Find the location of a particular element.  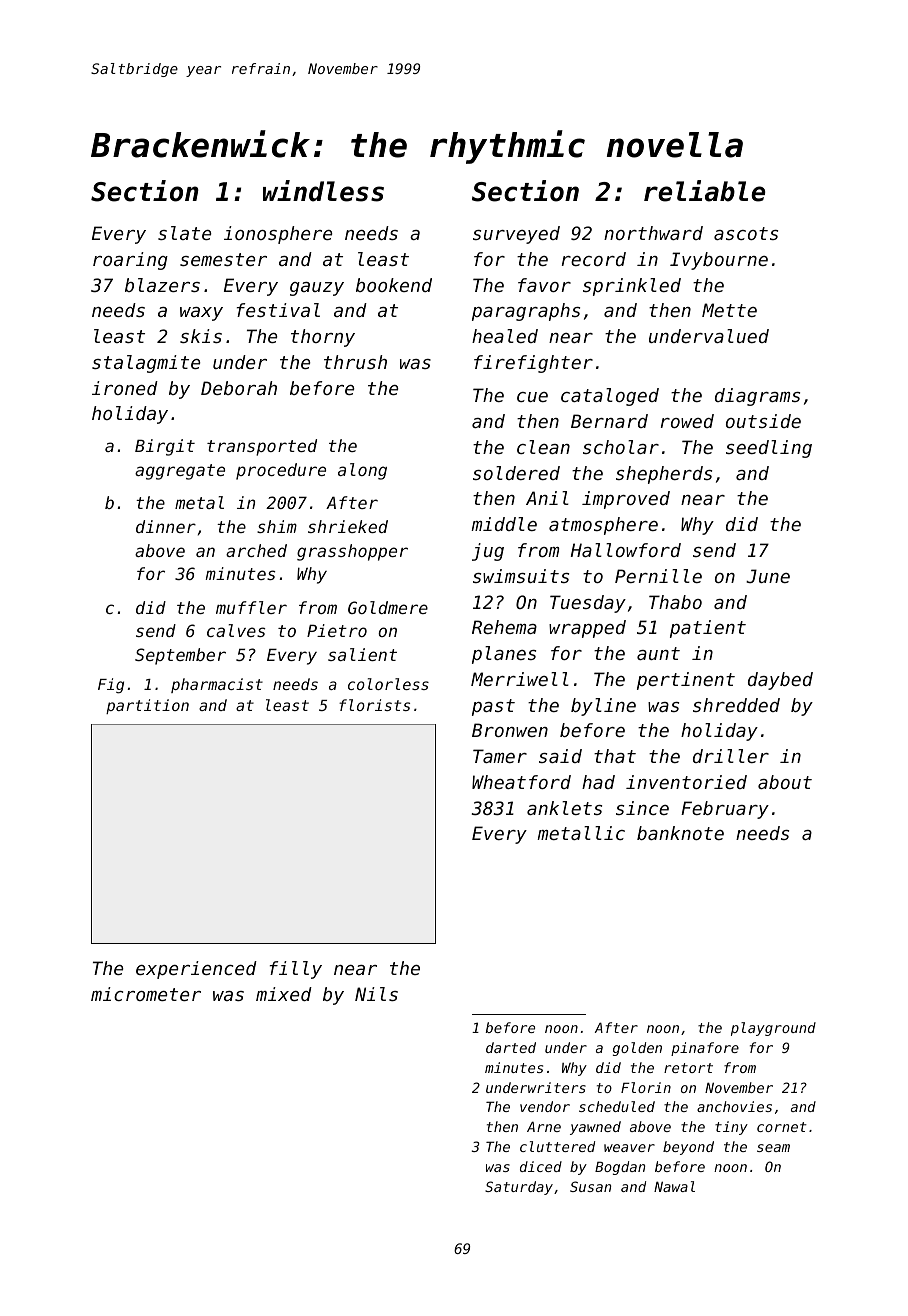

seedling is located at coordinates (769, 449).
